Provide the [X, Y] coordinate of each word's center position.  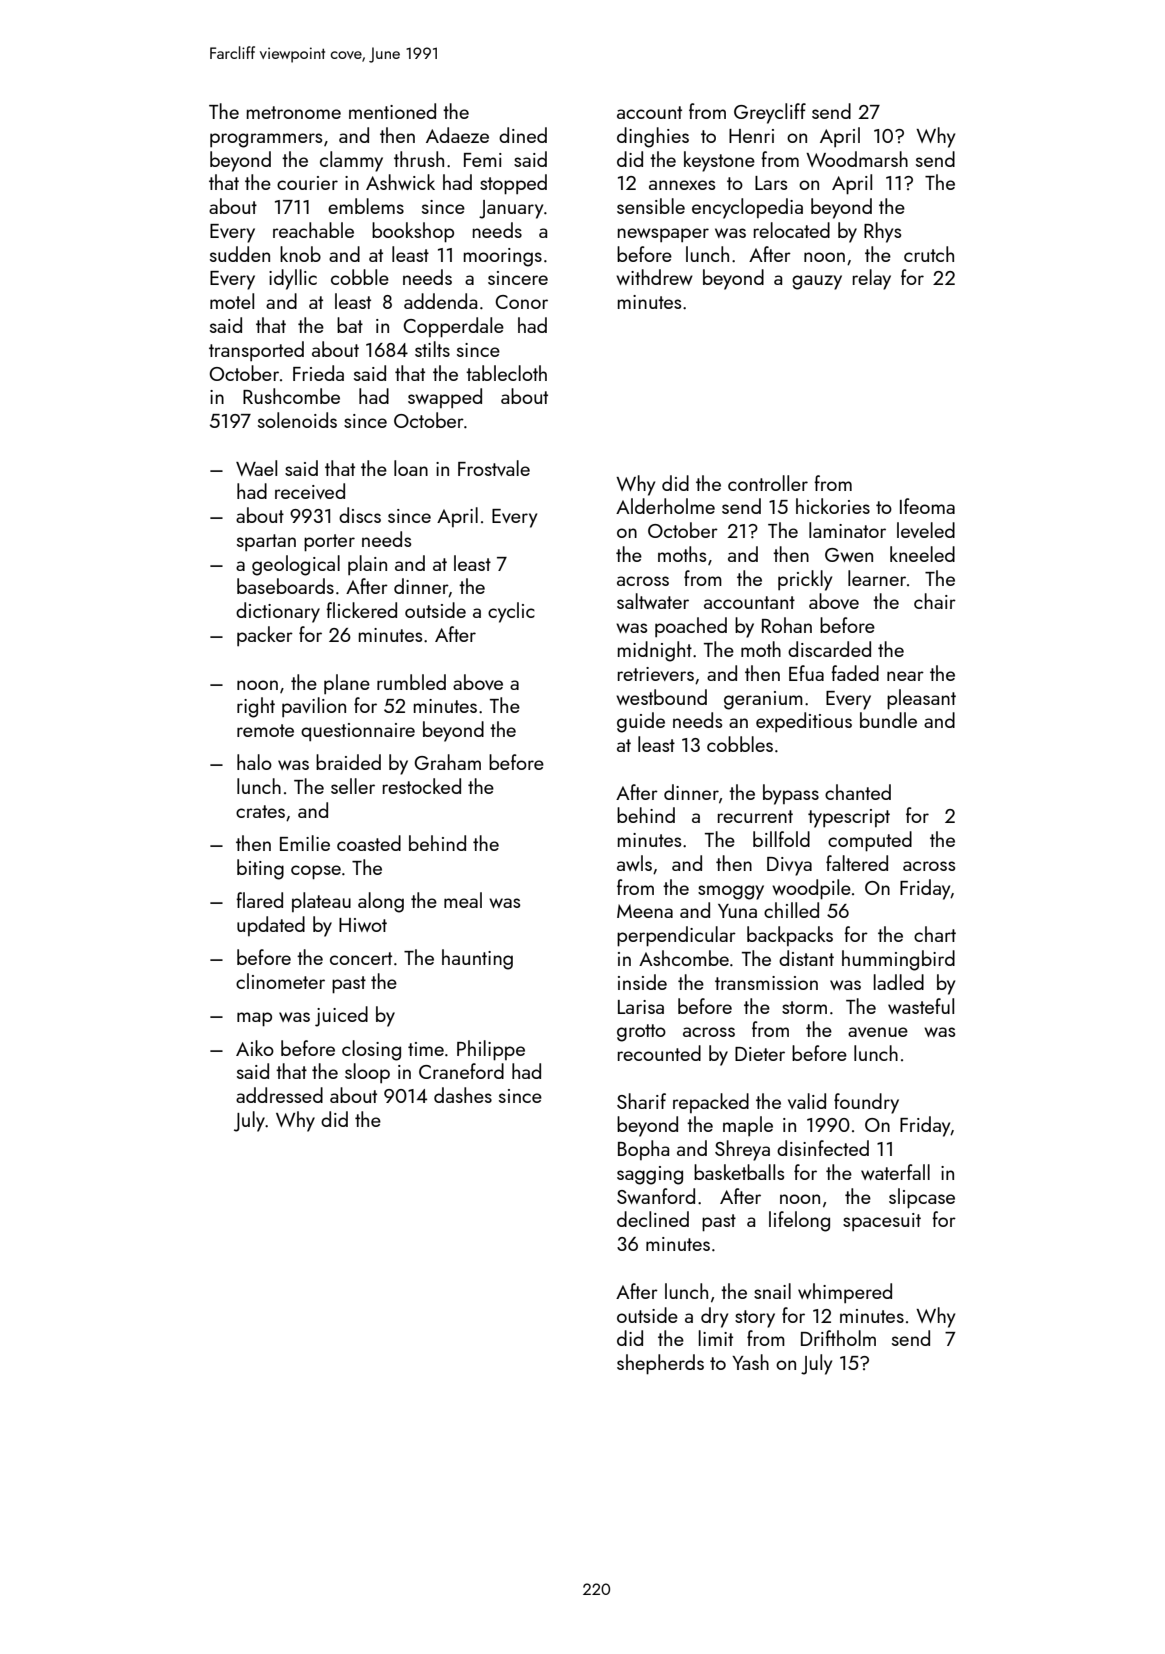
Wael [256, 468]
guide [641, 722]
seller [353, 786]
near [905, 676]
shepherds [660, 1364]
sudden [240, 254]
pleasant [921, 699]
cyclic [511, 612]
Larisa [641, 1007]
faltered [857, 863]
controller [768, 483]
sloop [367, 1073]
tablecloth [506, 373]
